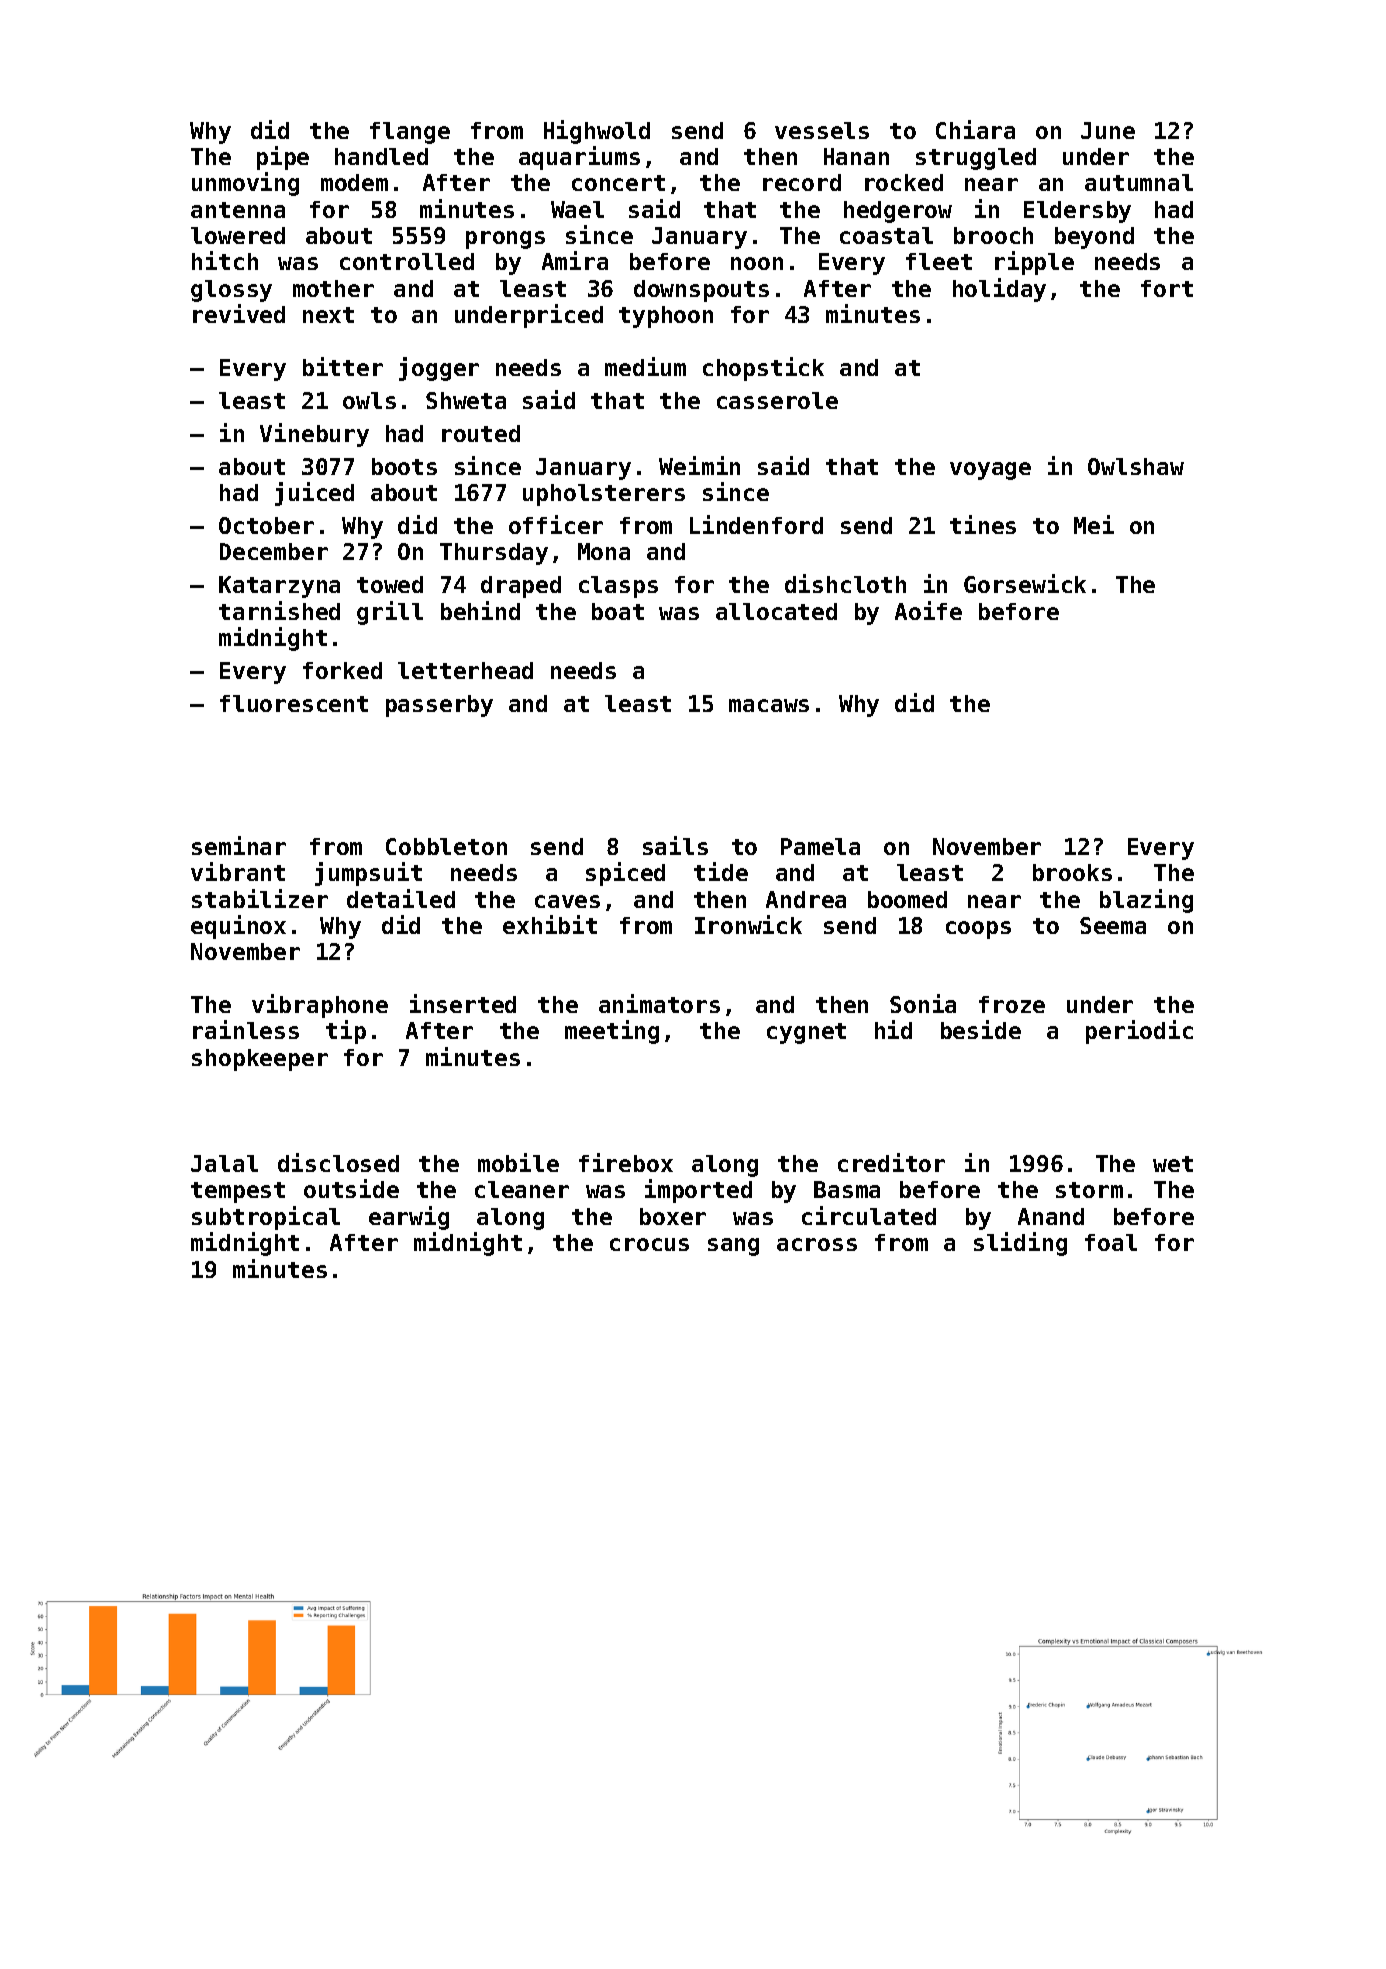 The height and width of the screenshot is (1969, 1386). I want to click on holiday, so click(999, 290).
